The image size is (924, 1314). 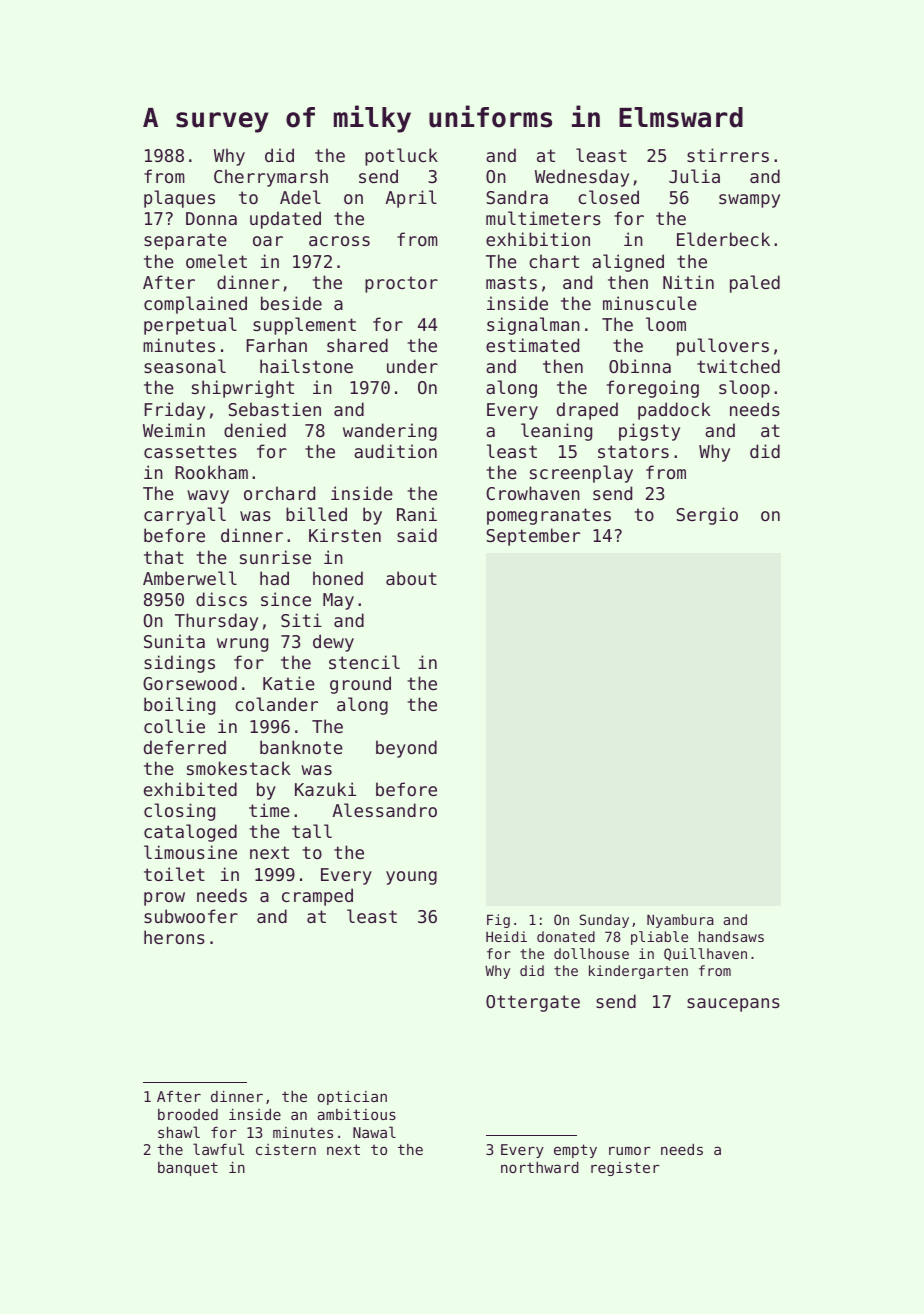 What do you see at coordinates (680, 921) in the image?
I see `Nyambura` at bounding box center [680, 921].
